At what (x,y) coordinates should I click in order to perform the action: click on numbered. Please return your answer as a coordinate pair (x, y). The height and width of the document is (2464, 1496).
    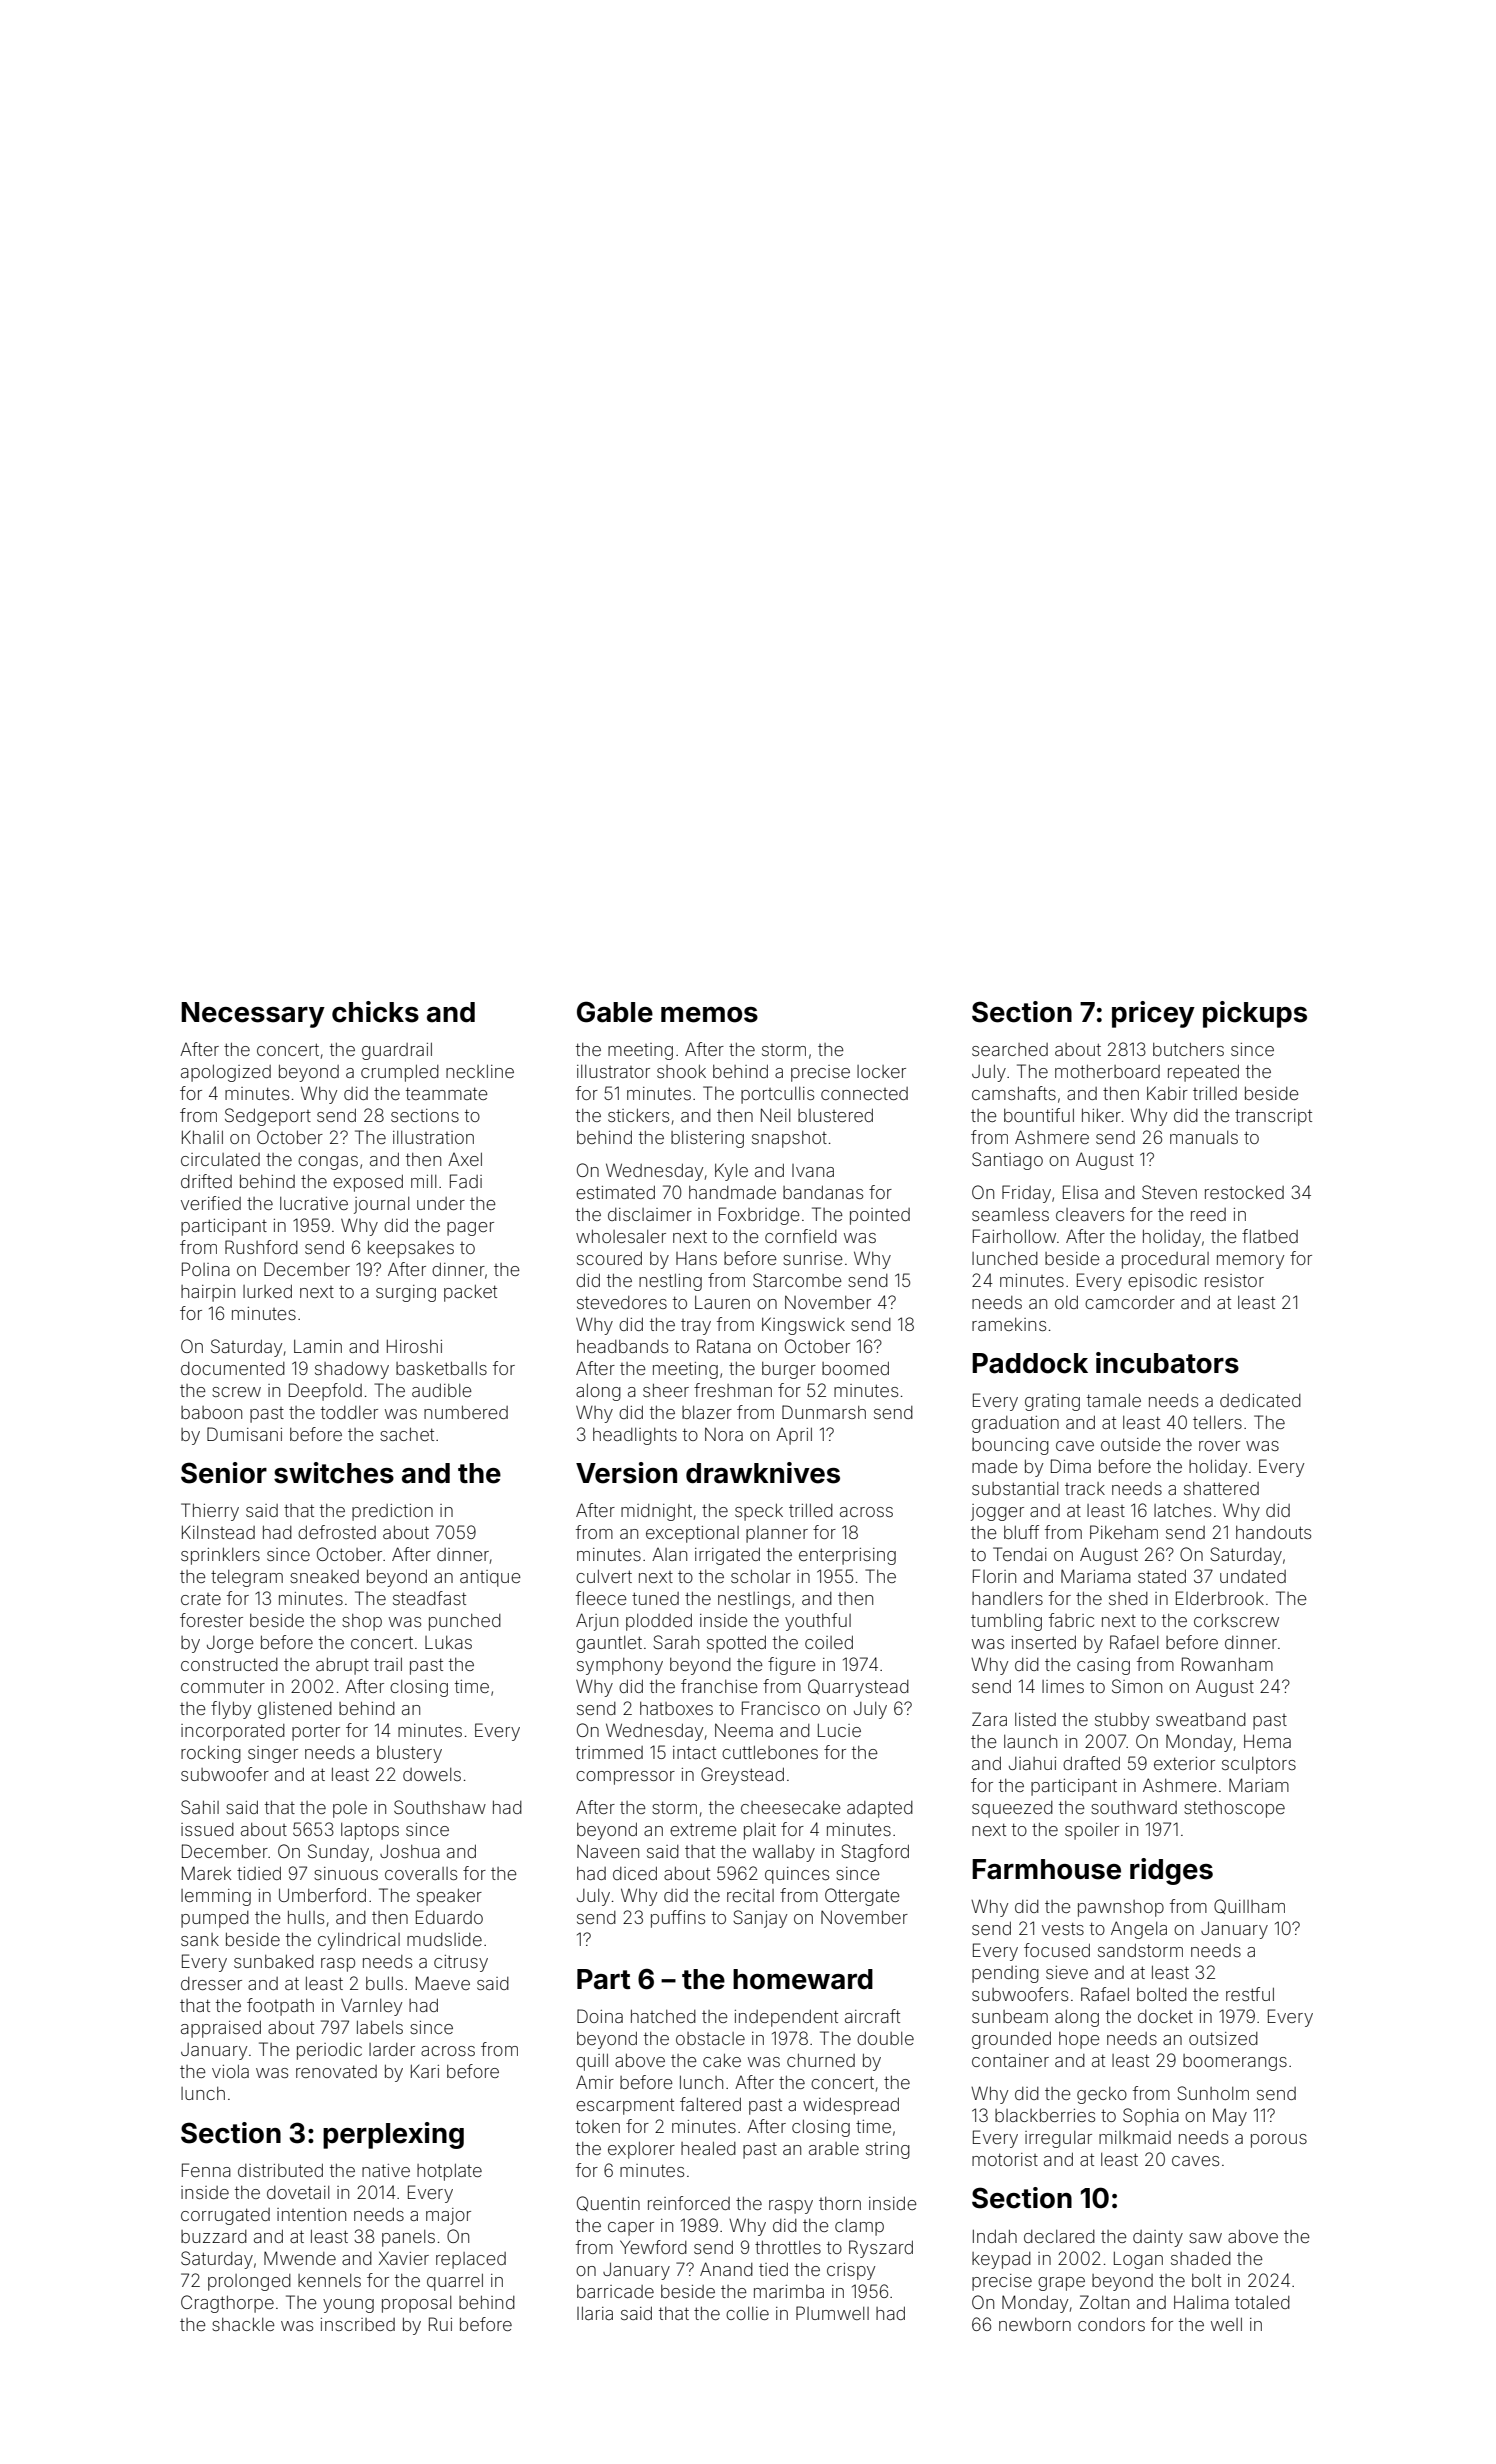
    Looking at the image, I should click on (466, 1412).
